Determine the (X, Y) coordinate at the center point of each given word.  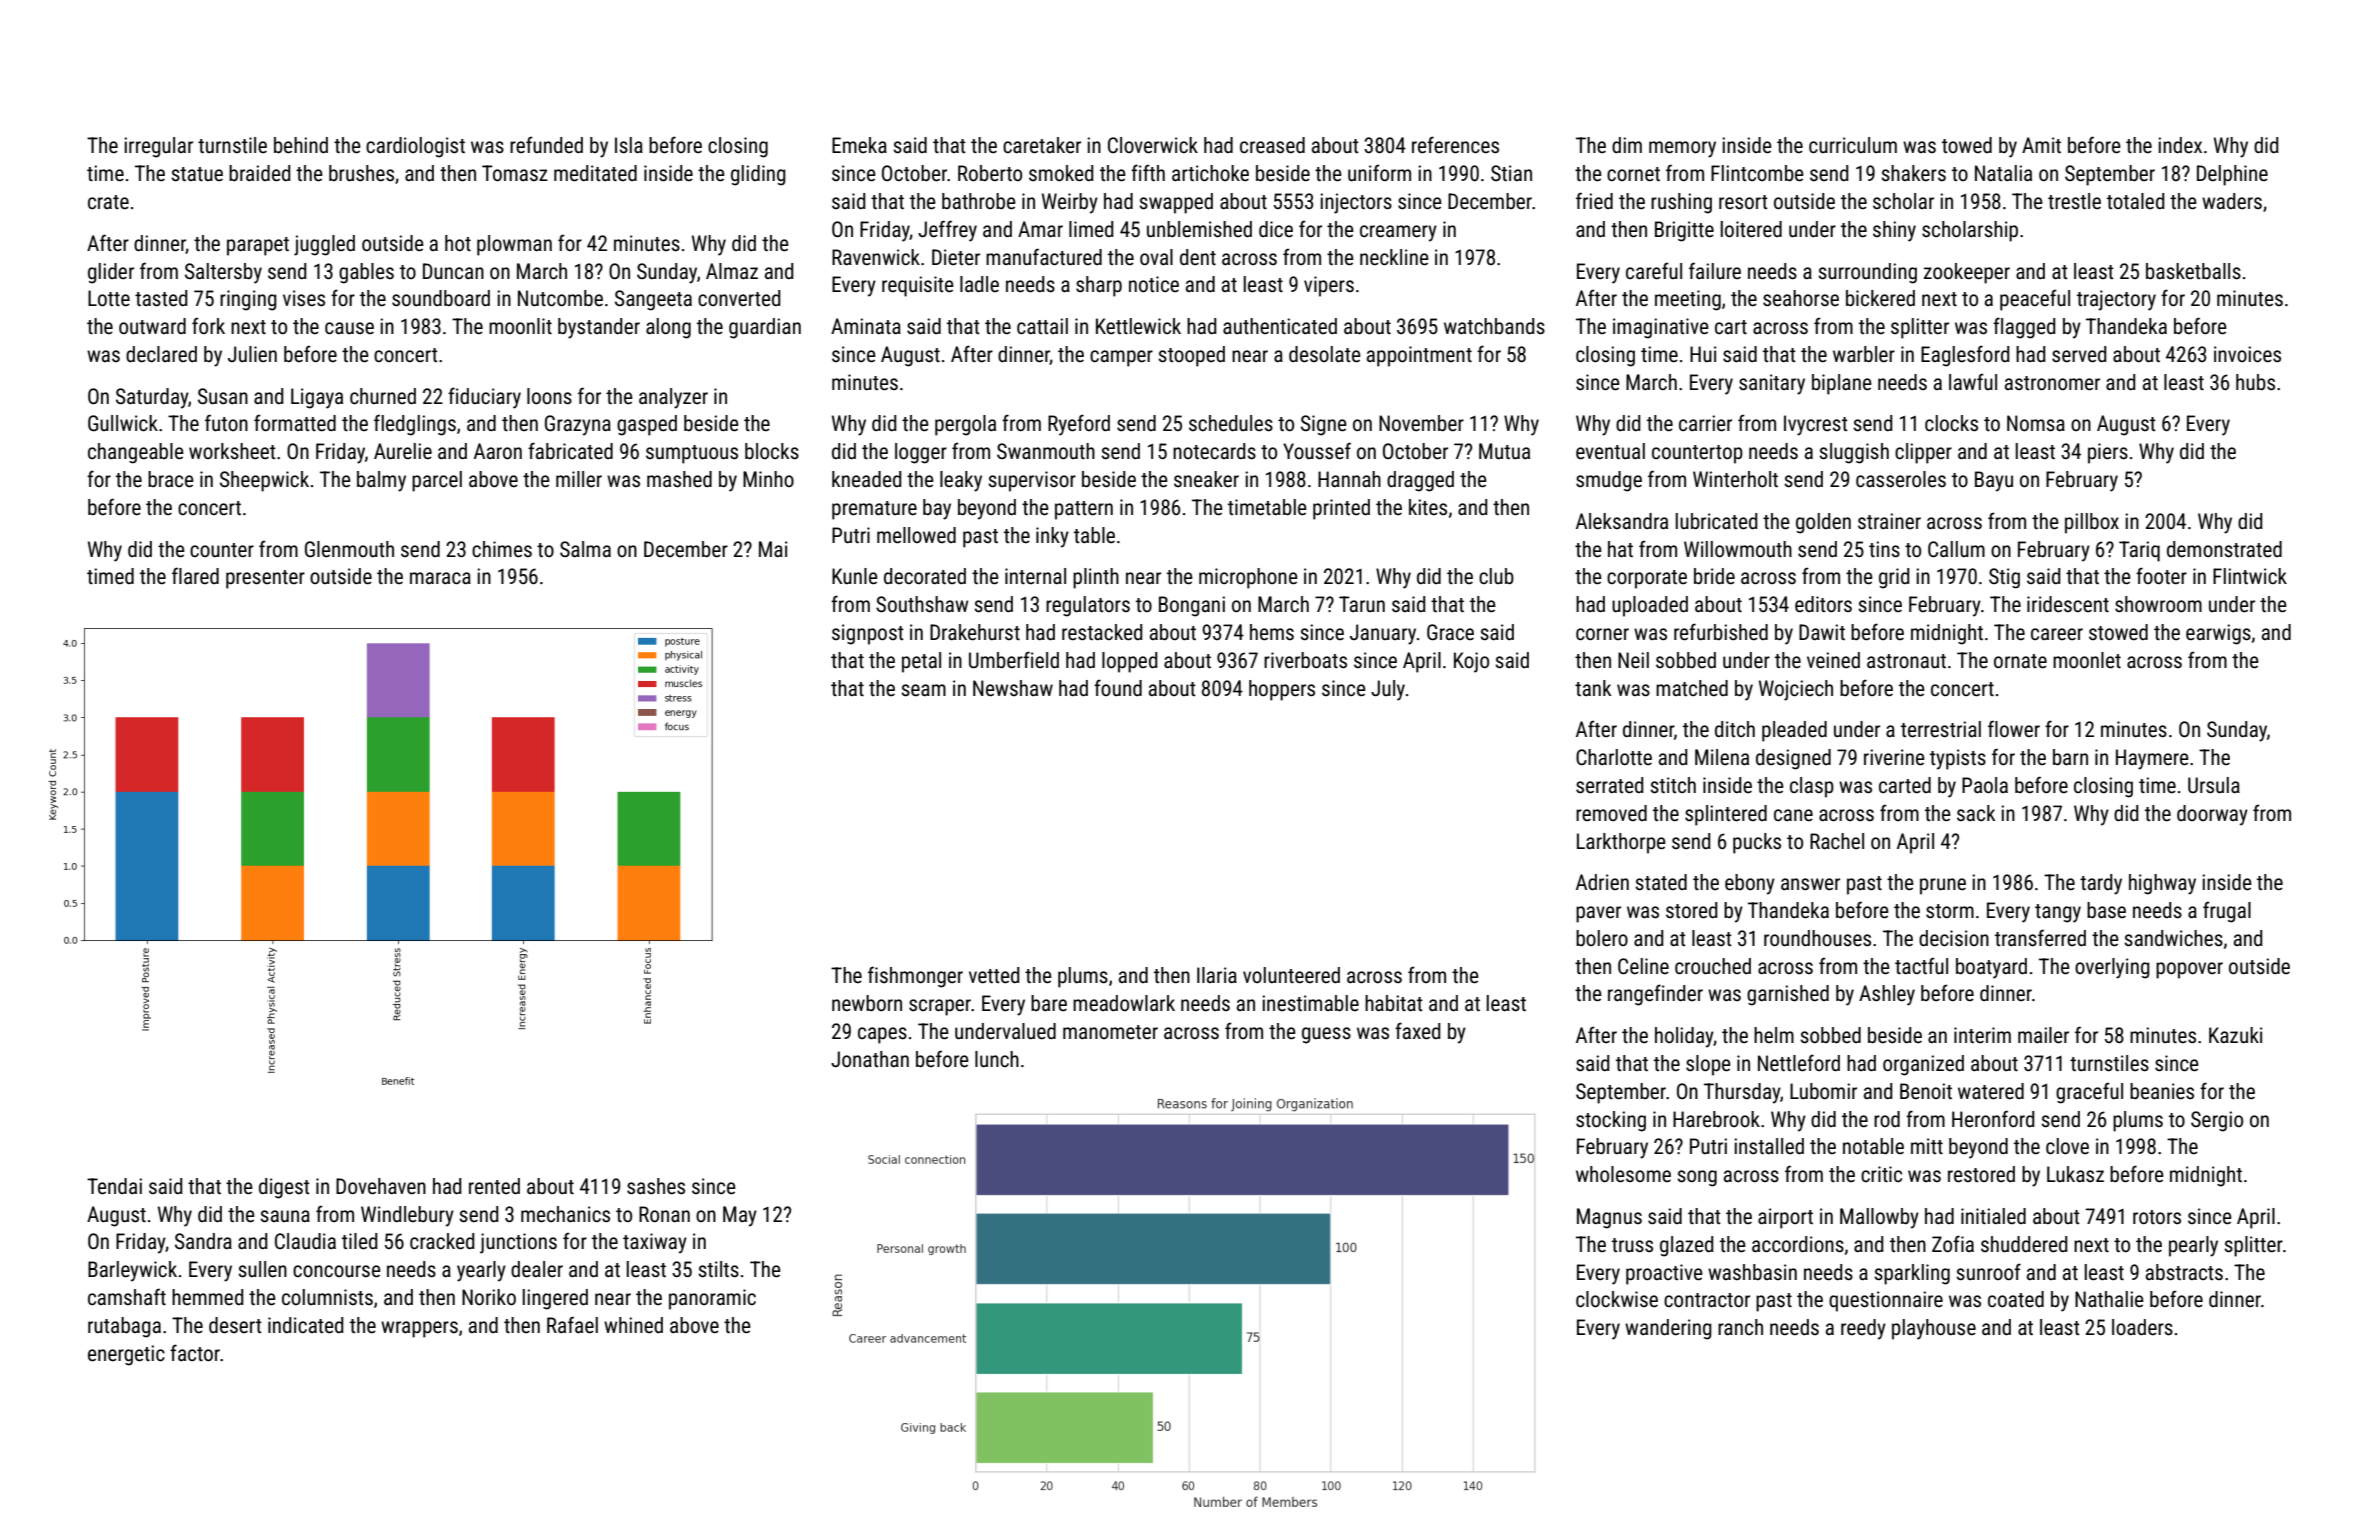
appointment (1419, 356)
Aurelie (403, 451)
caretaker (1042, 145)
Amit (2041, 145)
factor (195, 1352)
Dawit (1822, 632)
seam (923, 690)
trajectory (2116, 300)
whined (633, 1325)
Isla (629, 145)
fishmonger (915, 977)
